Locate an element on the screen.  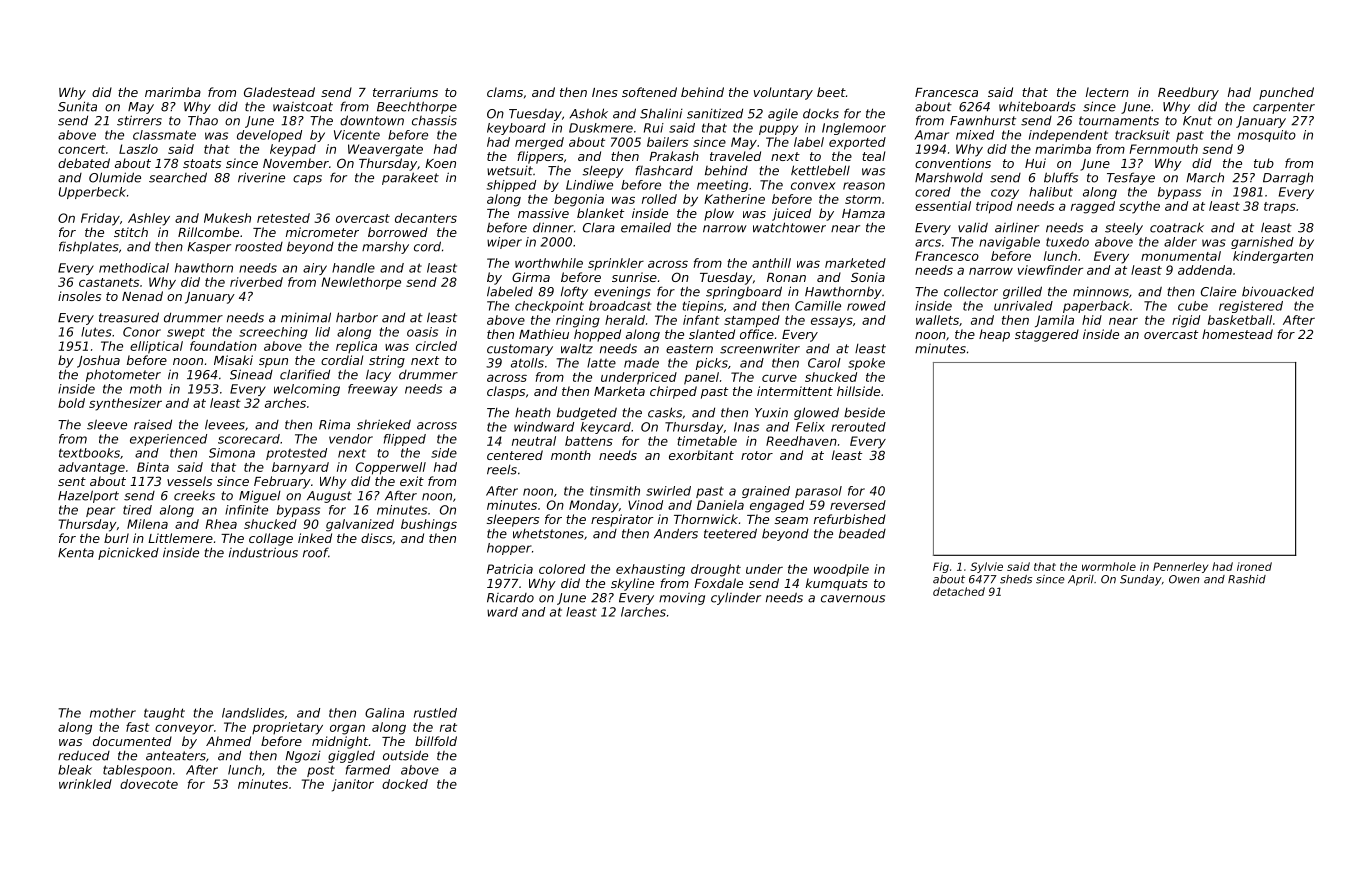
tournaments is located at coordinates (1119, 121).
